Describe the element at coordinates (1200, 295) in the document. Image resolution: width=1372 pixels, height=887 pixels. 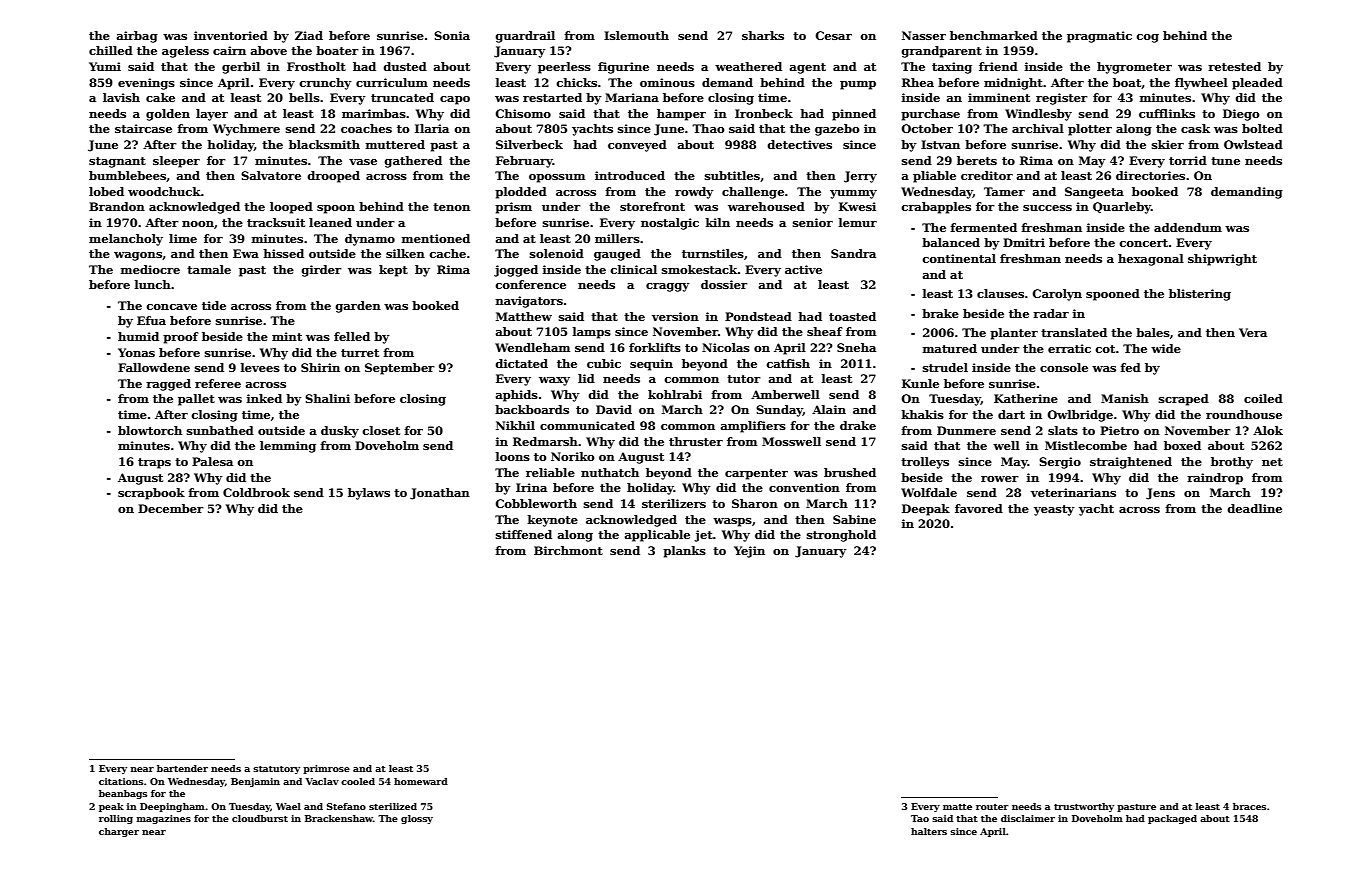
I see `blistering` at that location.
